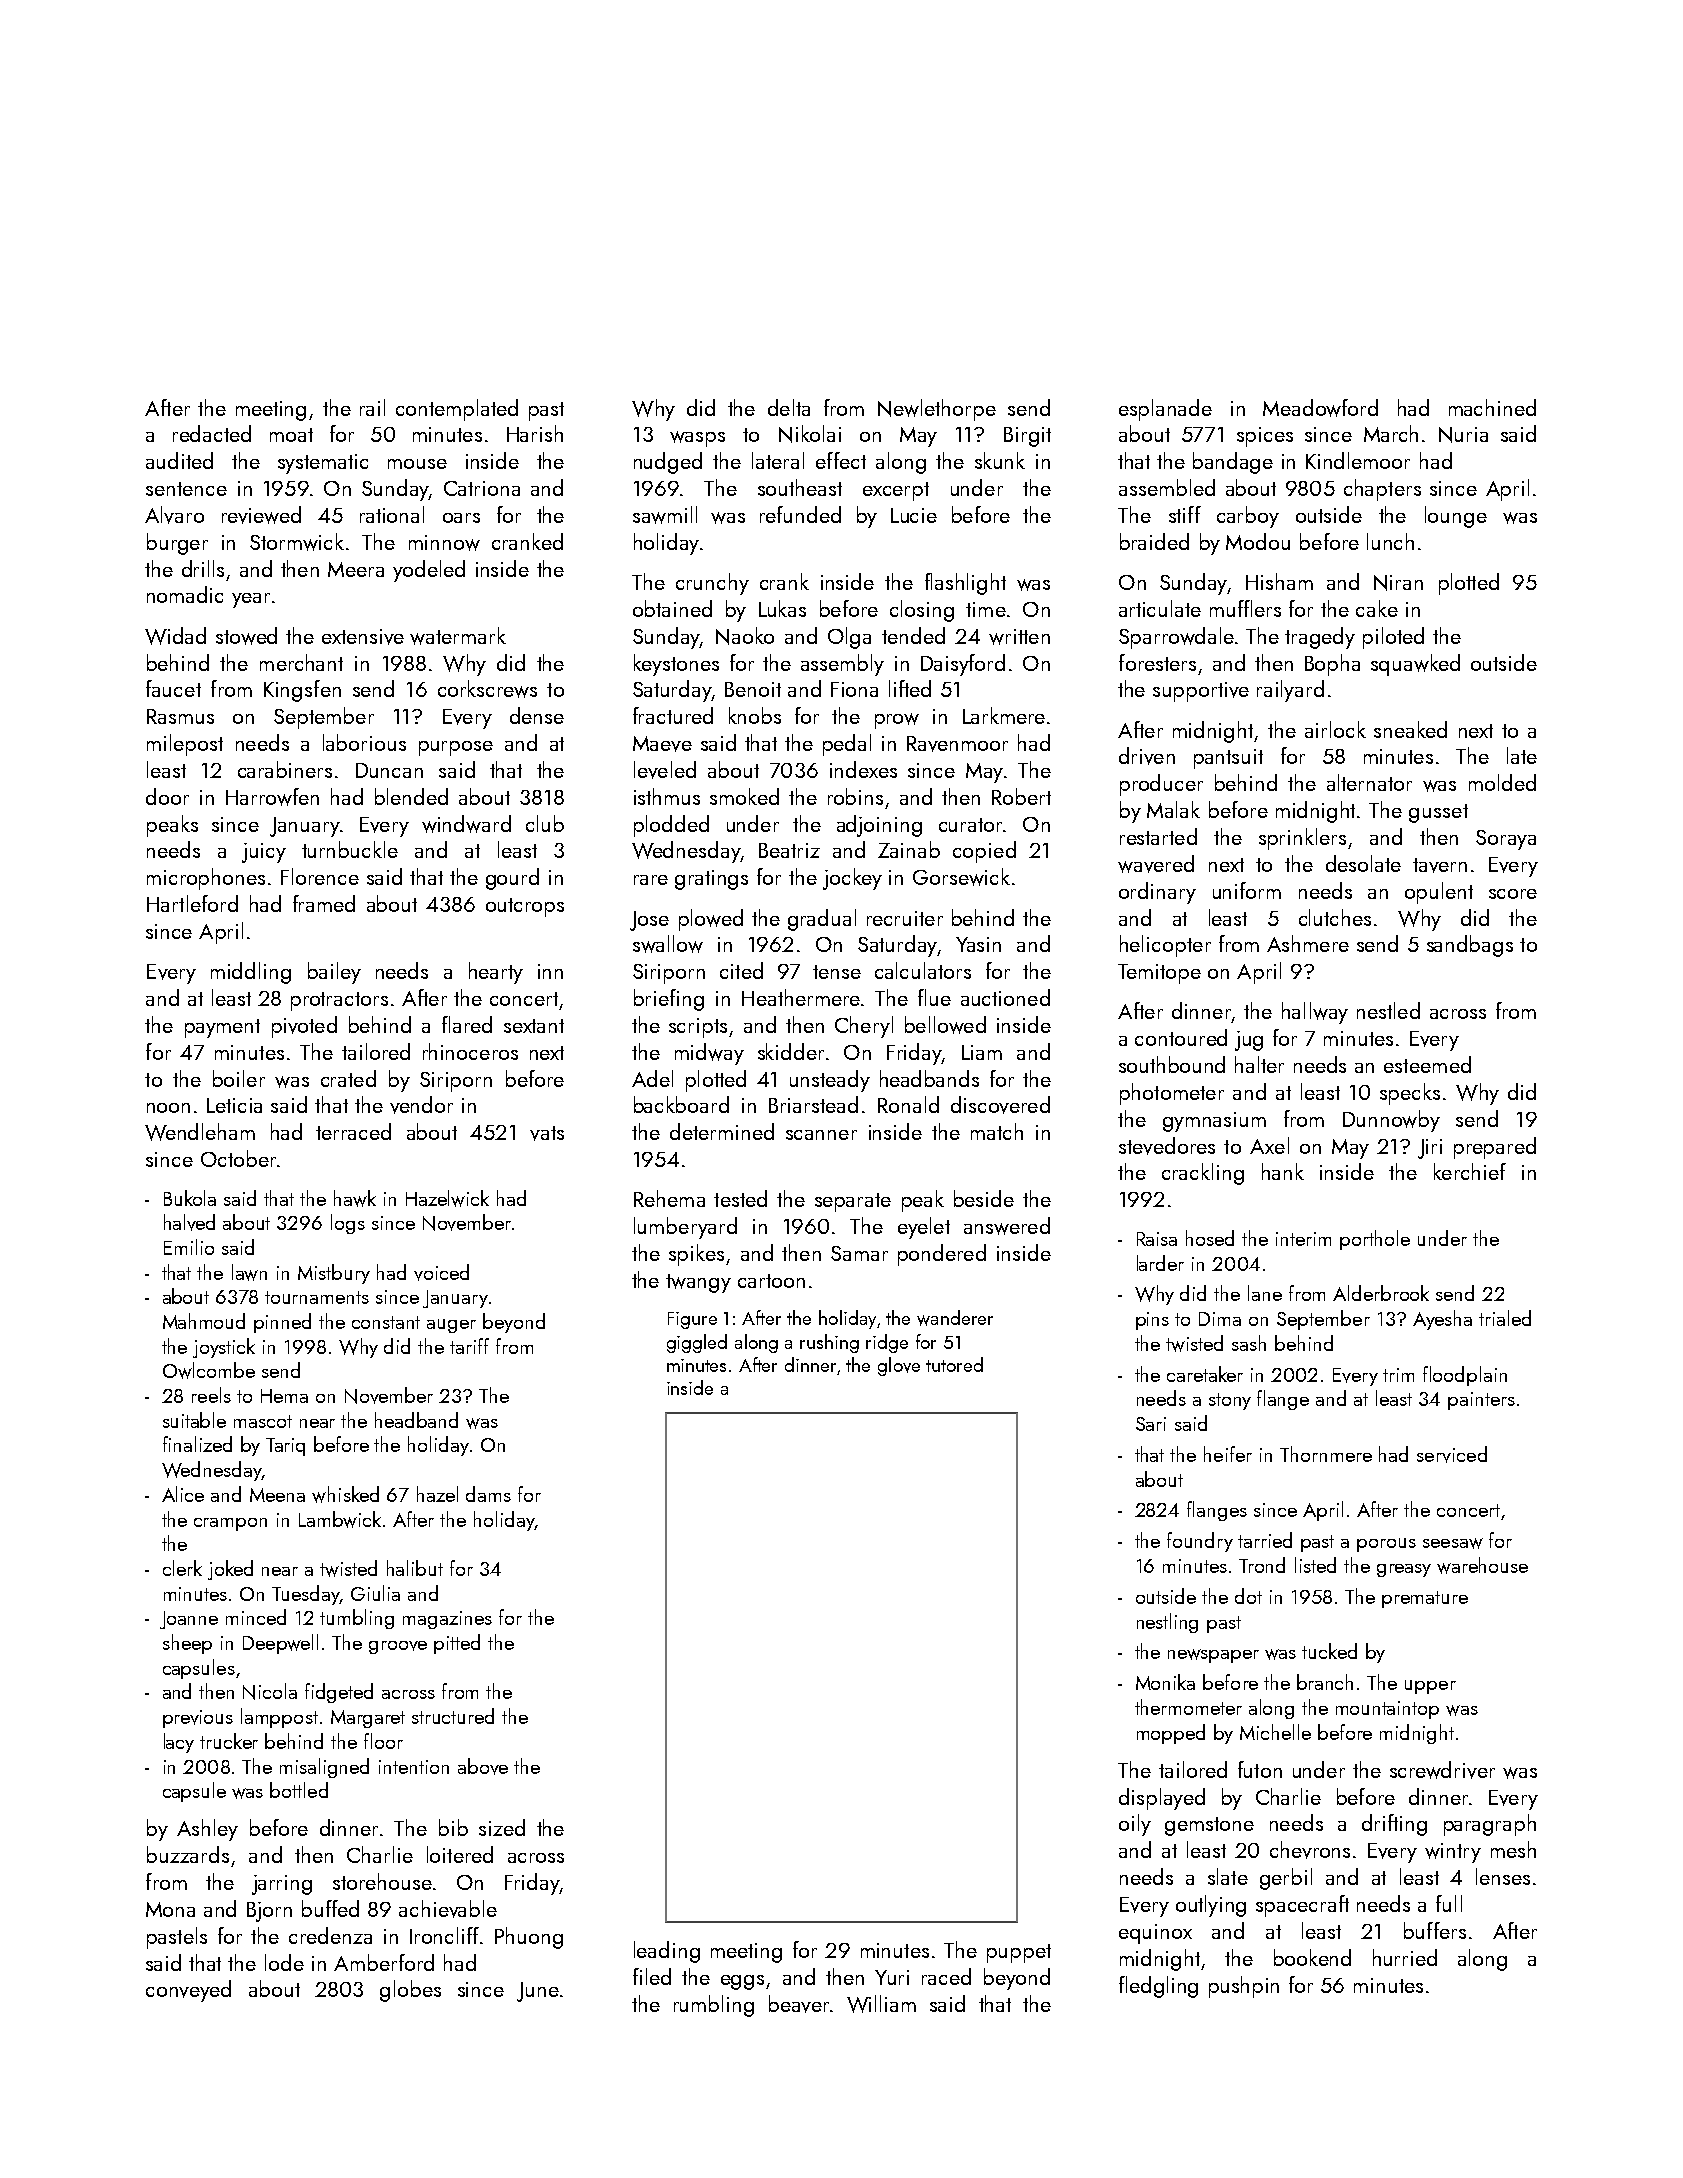 Image resolution: width=1683 pixels, height=2178 pixels. Describe the element at coordinates (188, 1991) in the document. I see `conveyed` at that location.
